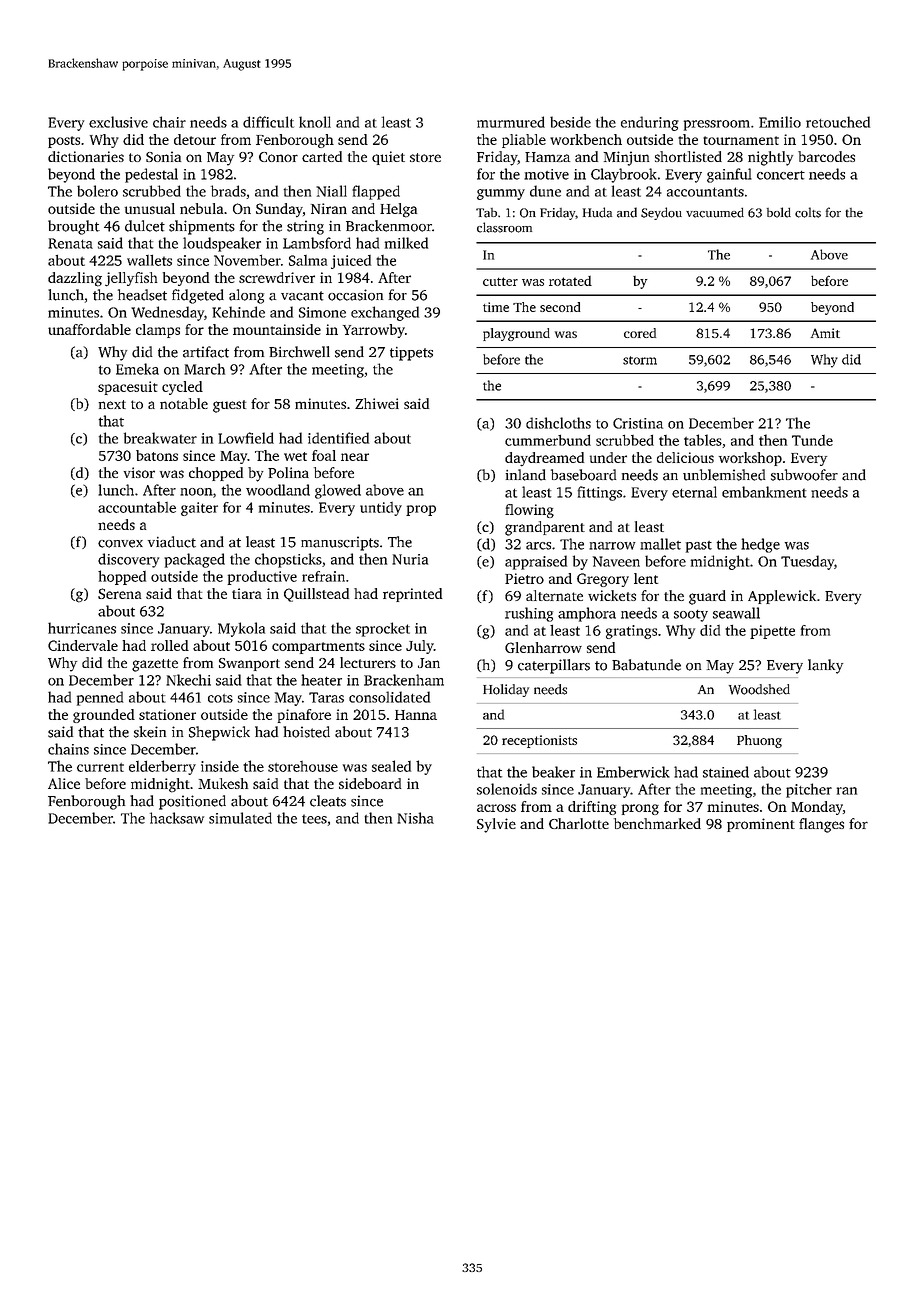 Image resolution: width=924 pixels, height=1308 pixels. What do you see at coordinates (177, 818) in the document?
I see `hacksaw` at bounding box center [177, 818].
